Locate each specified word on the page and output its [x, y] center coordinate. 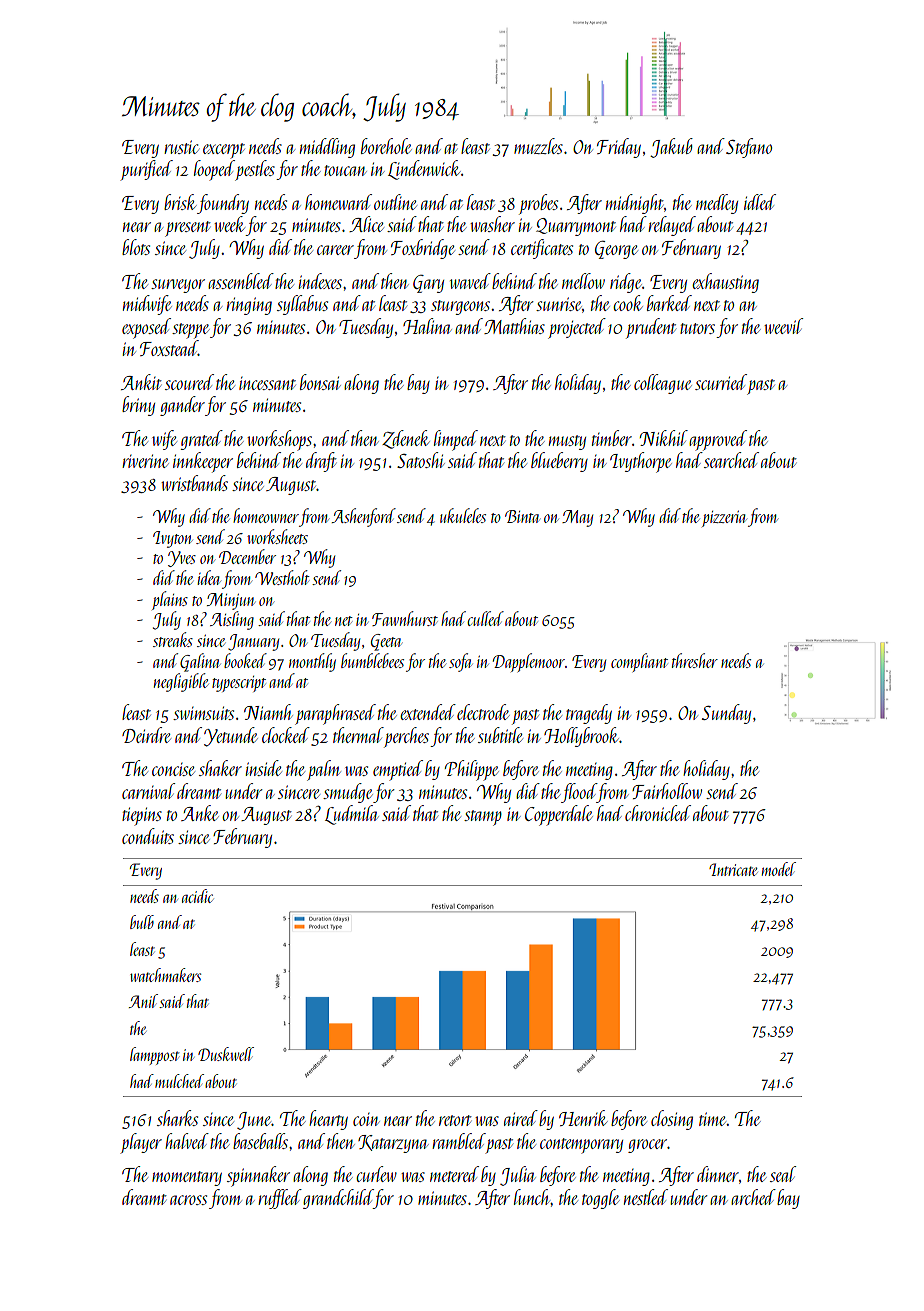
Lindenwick [424, 170]
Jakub [671, 148]
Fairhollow [667, 791]
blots [136, 247]
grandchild [338, 1199]
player [141, 1143]
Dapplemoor [529, 662]
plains [170, 600]
